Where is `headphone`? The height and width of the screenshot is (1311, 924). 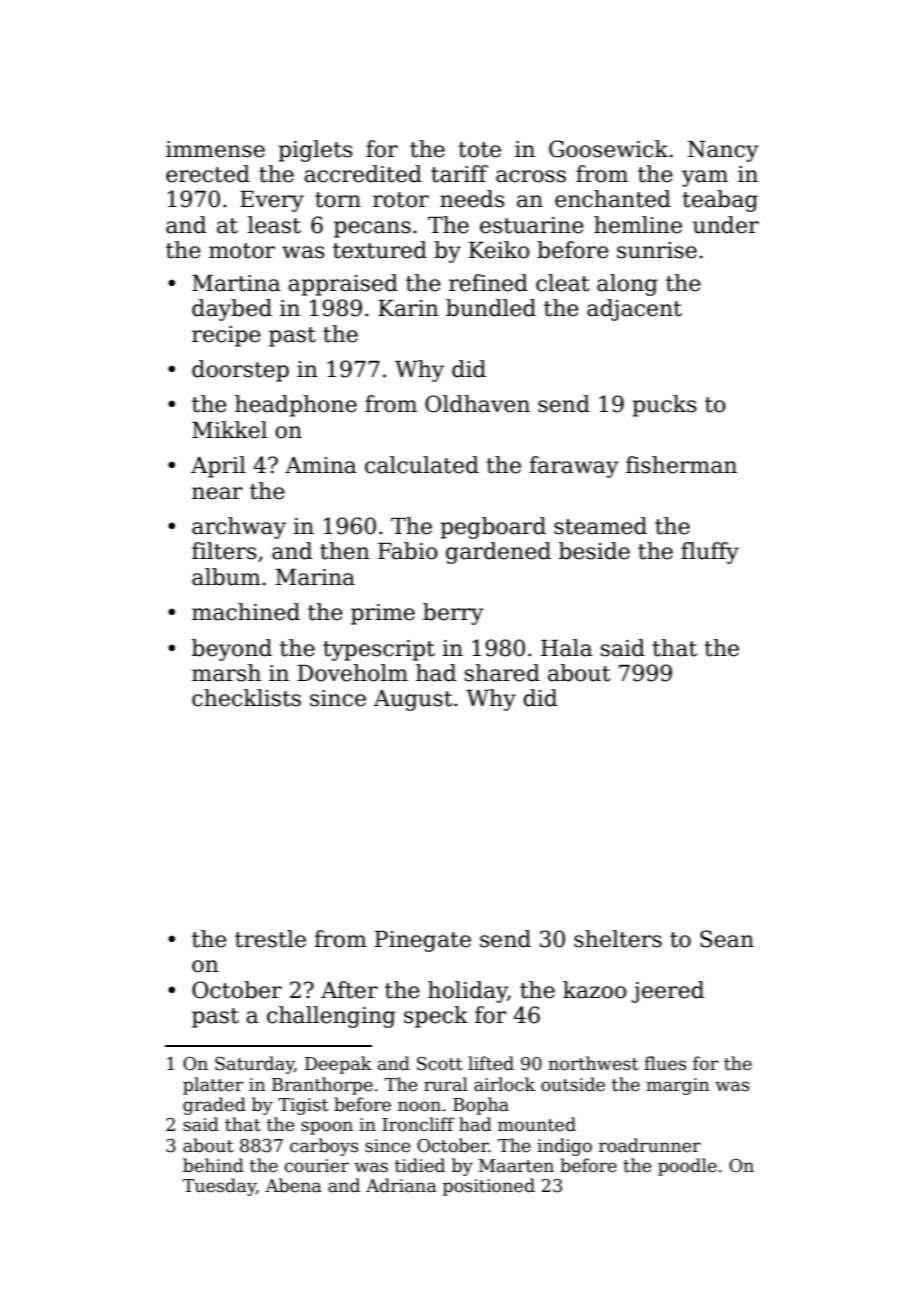 headphone is located at coordinates (296, 406).
